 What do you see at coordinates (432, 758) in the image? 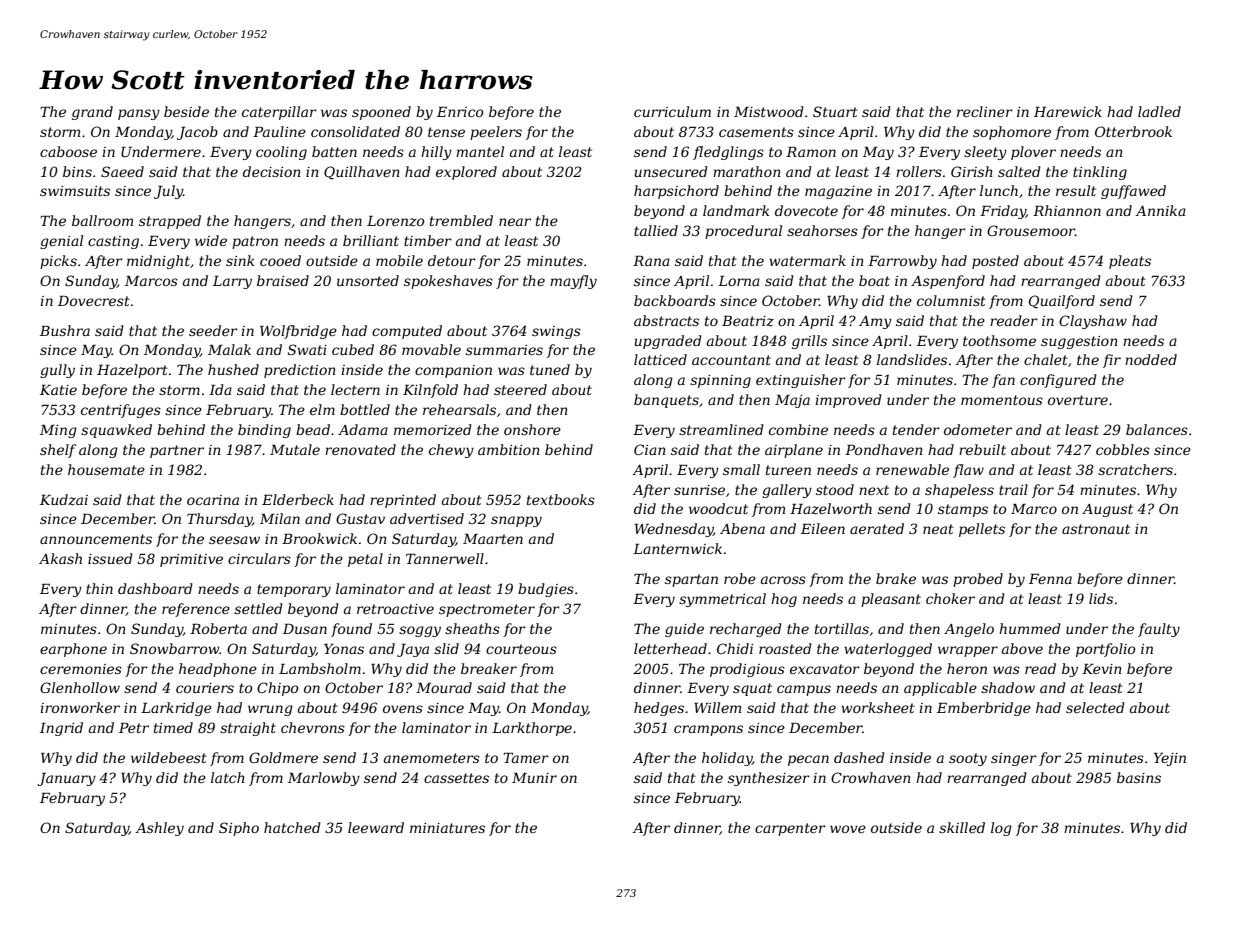
I see `anemometers` at bounding box center [432, 758].
